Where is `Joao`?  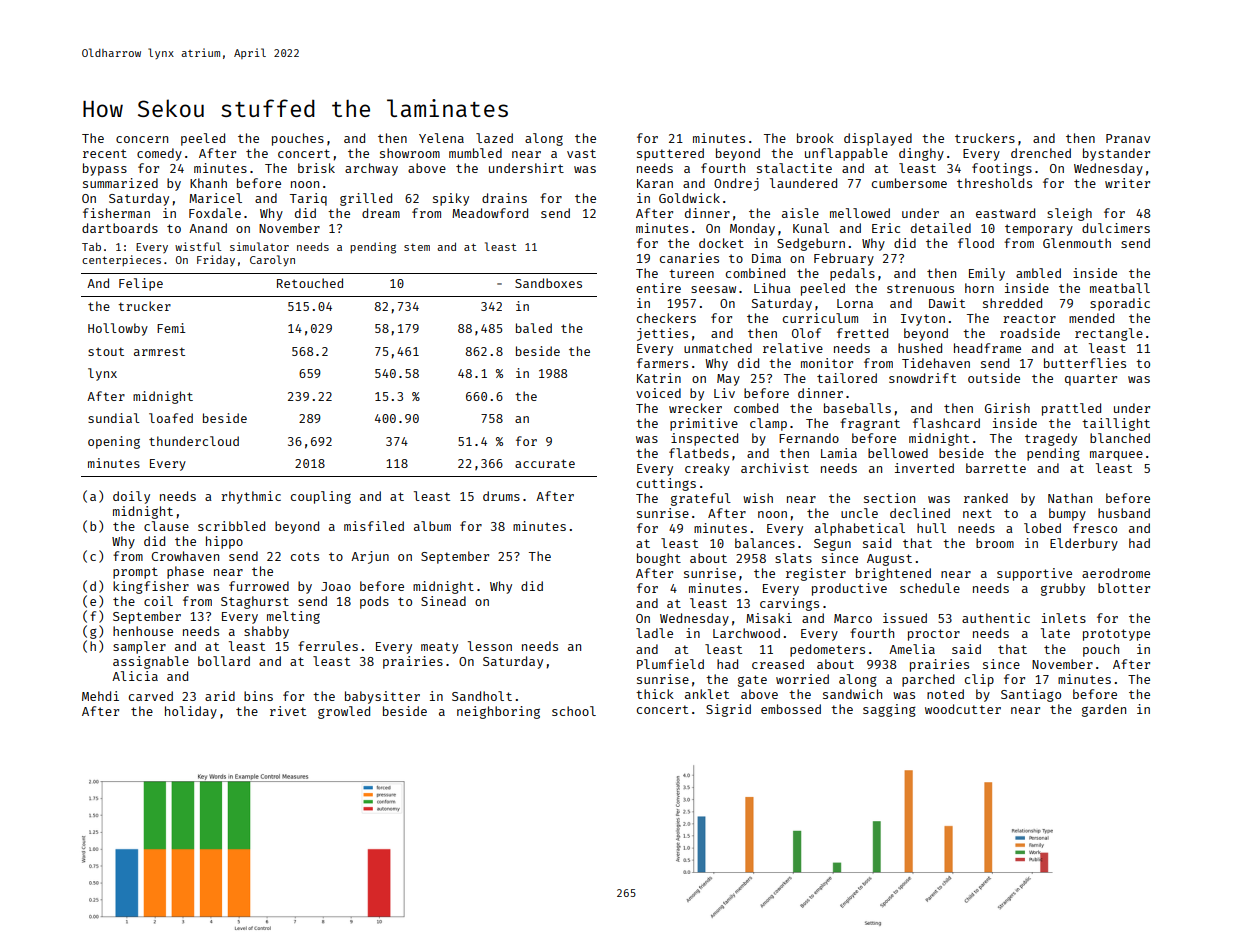
Joao is located at coordinates (336, 586).
